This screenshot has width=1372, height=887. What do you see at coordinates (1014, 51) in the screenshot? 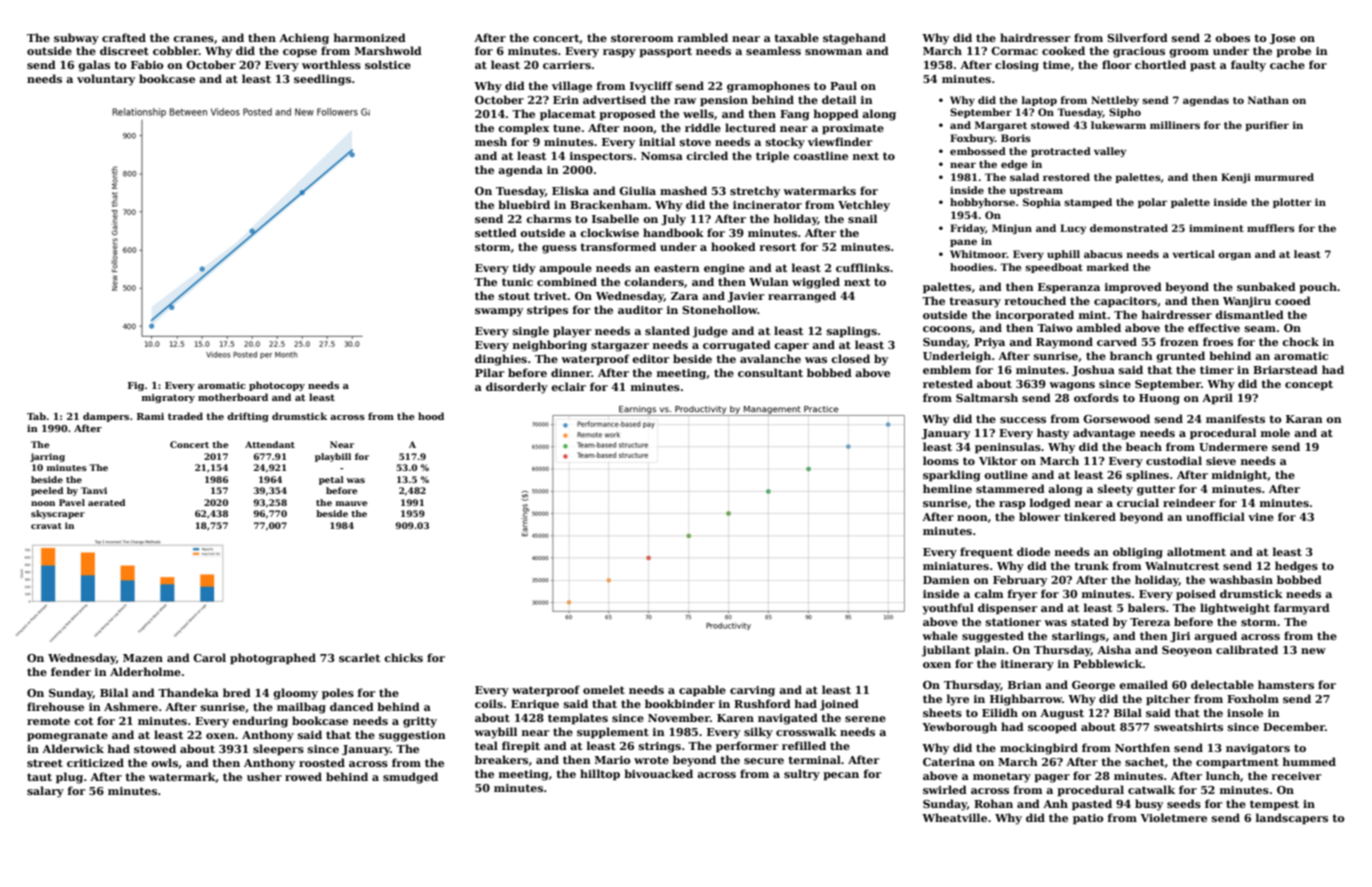
I see `Cormac` at bounding box center [1014, 51].
